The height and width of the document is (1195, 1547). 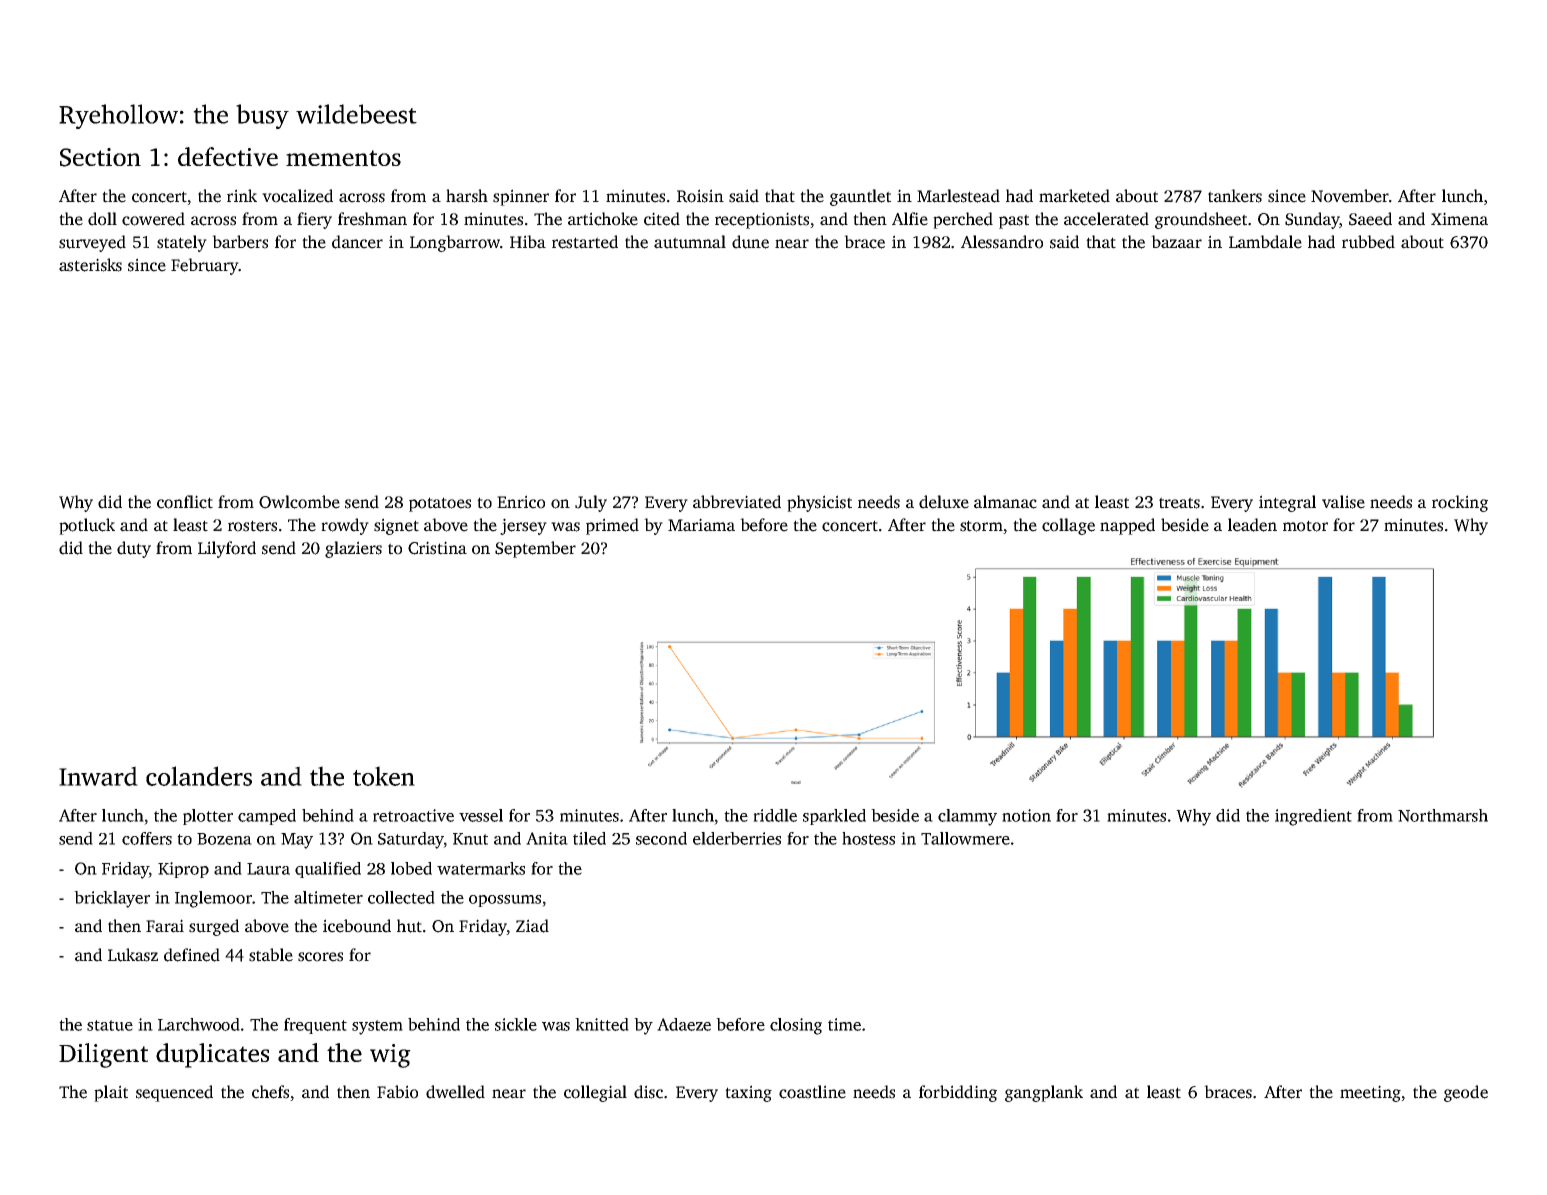 I want to click on duty, so click(x=134, y=549).
